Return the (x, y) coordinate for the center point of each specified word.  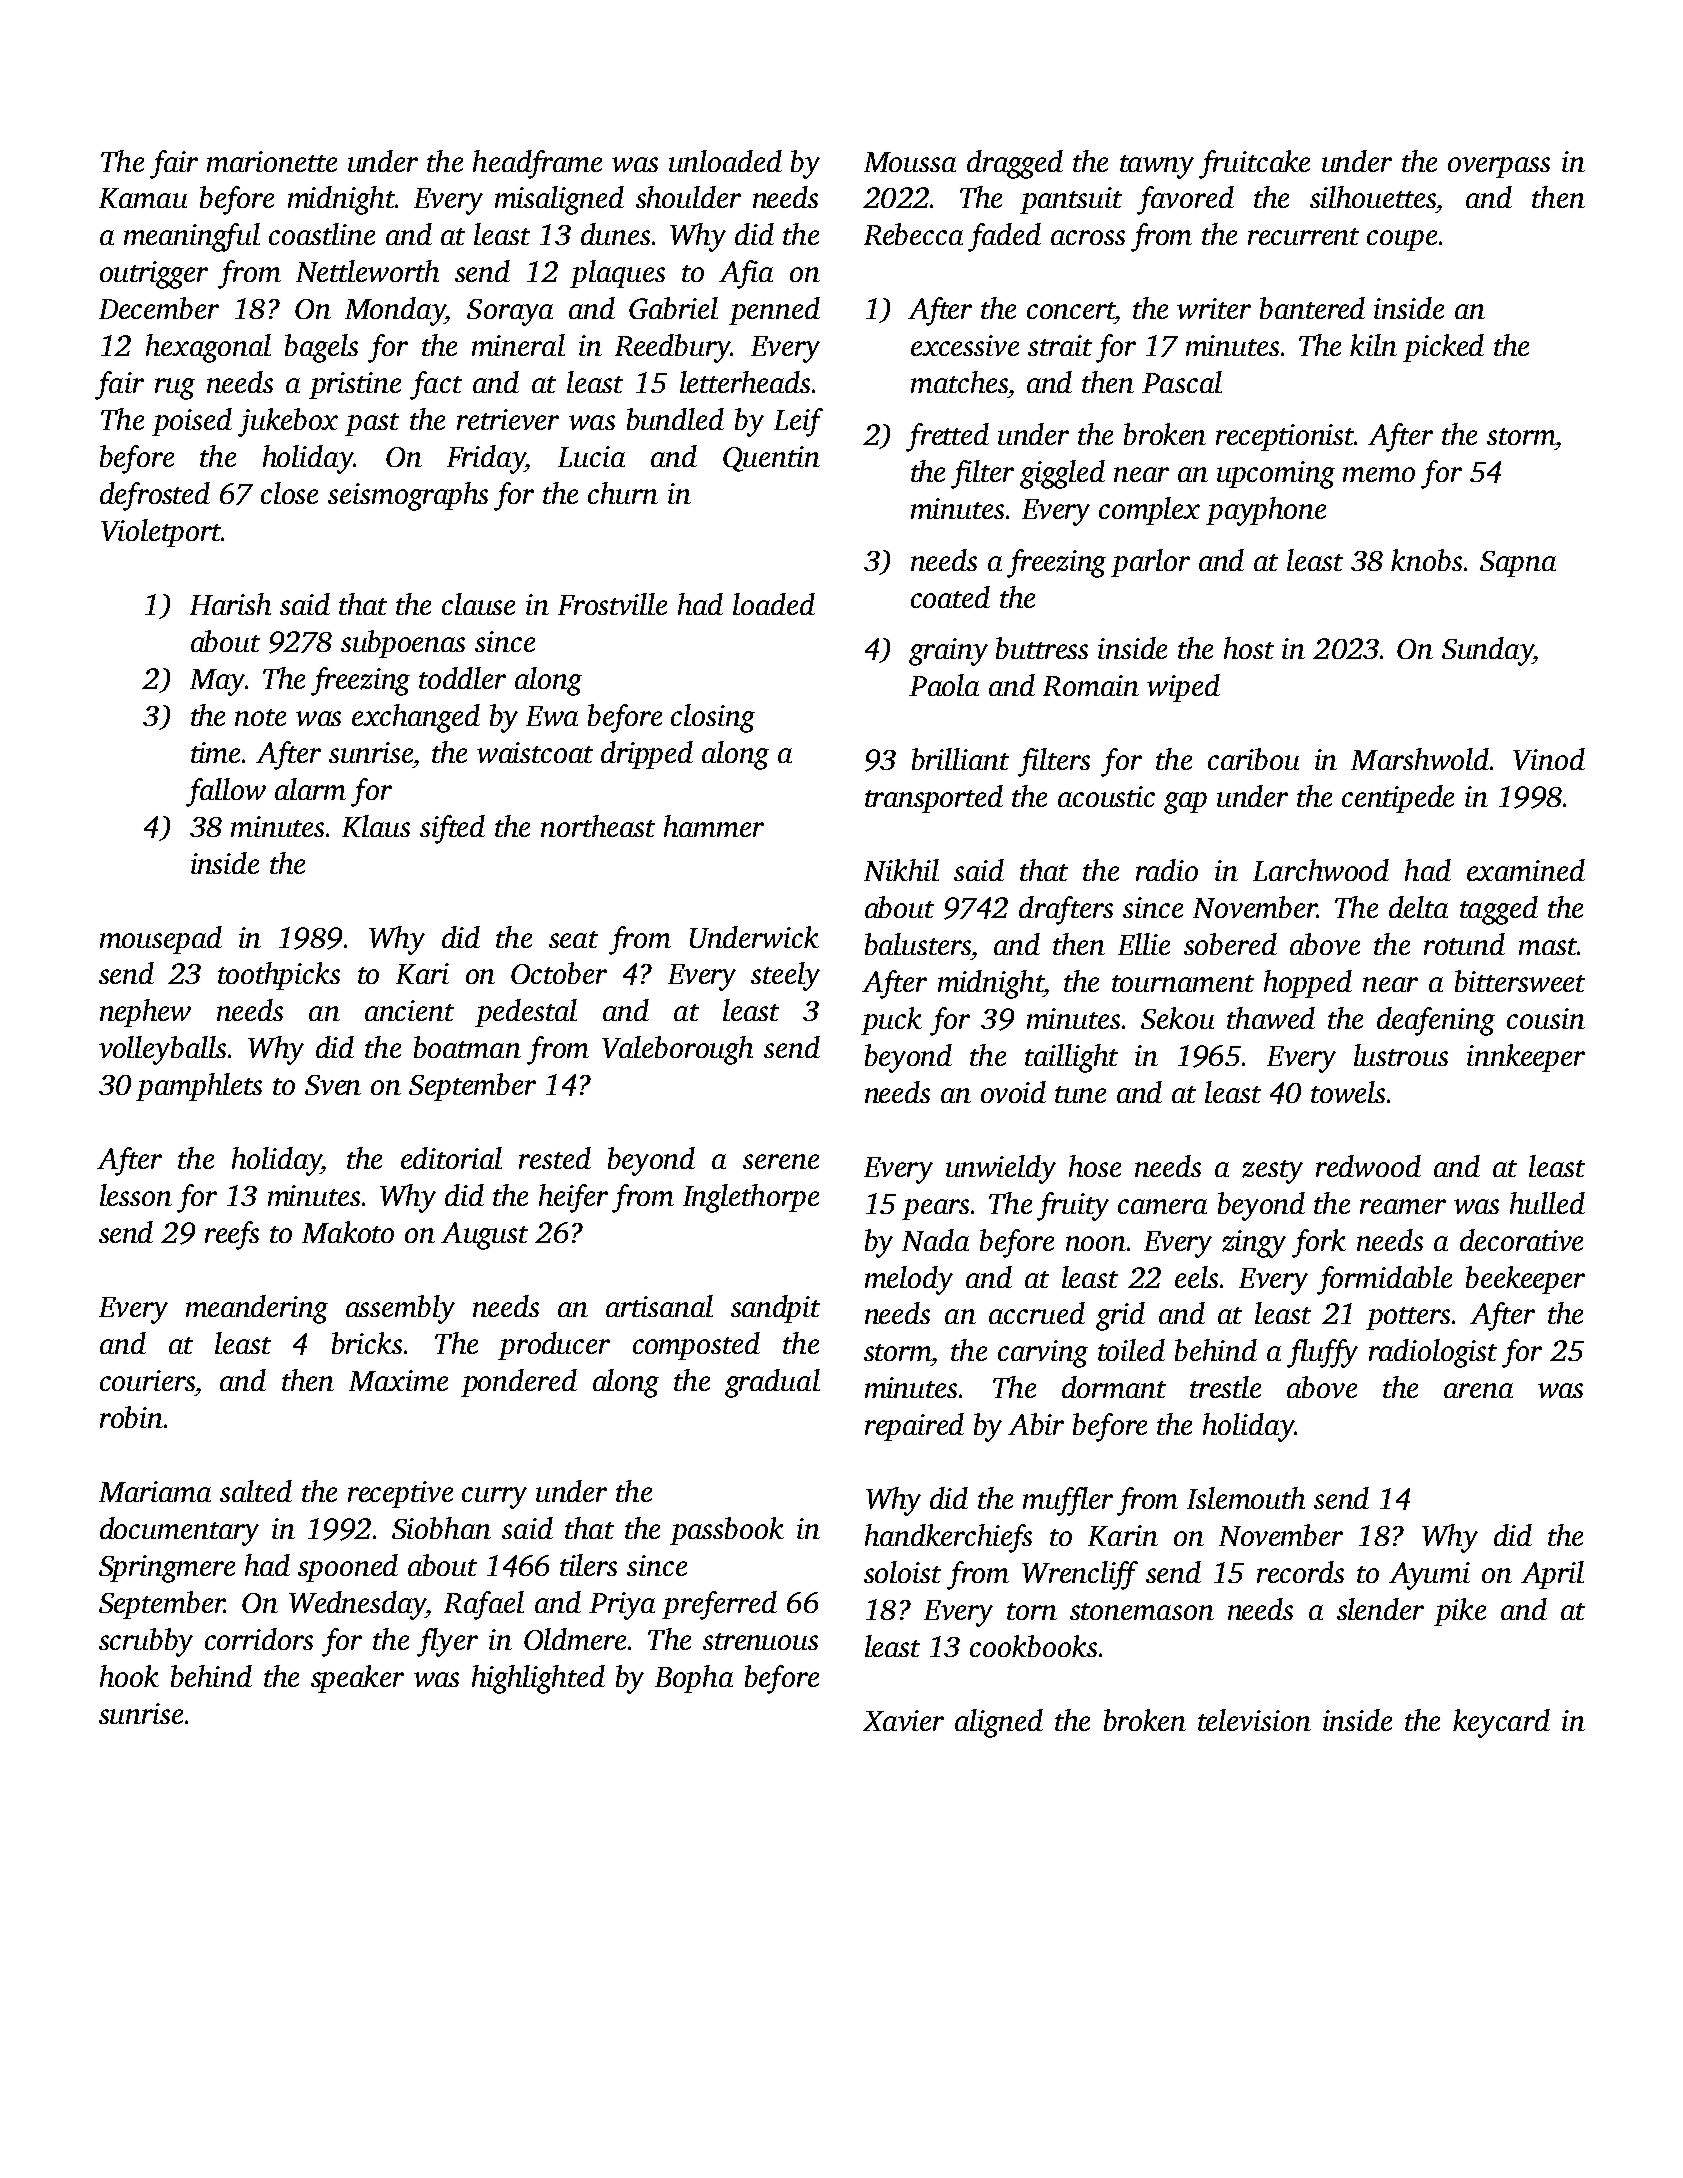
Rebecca (913, 234)
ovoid (1013, 1092)
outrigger (154, 275)
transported (934, 799)
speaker (357, 1679)
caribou (1253, 759)
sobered (1230, 944)
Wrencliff (1080, 1575)
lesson (136, 1195)
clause (478, 604)
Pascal (1182, 382)
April (1552, 1575)
